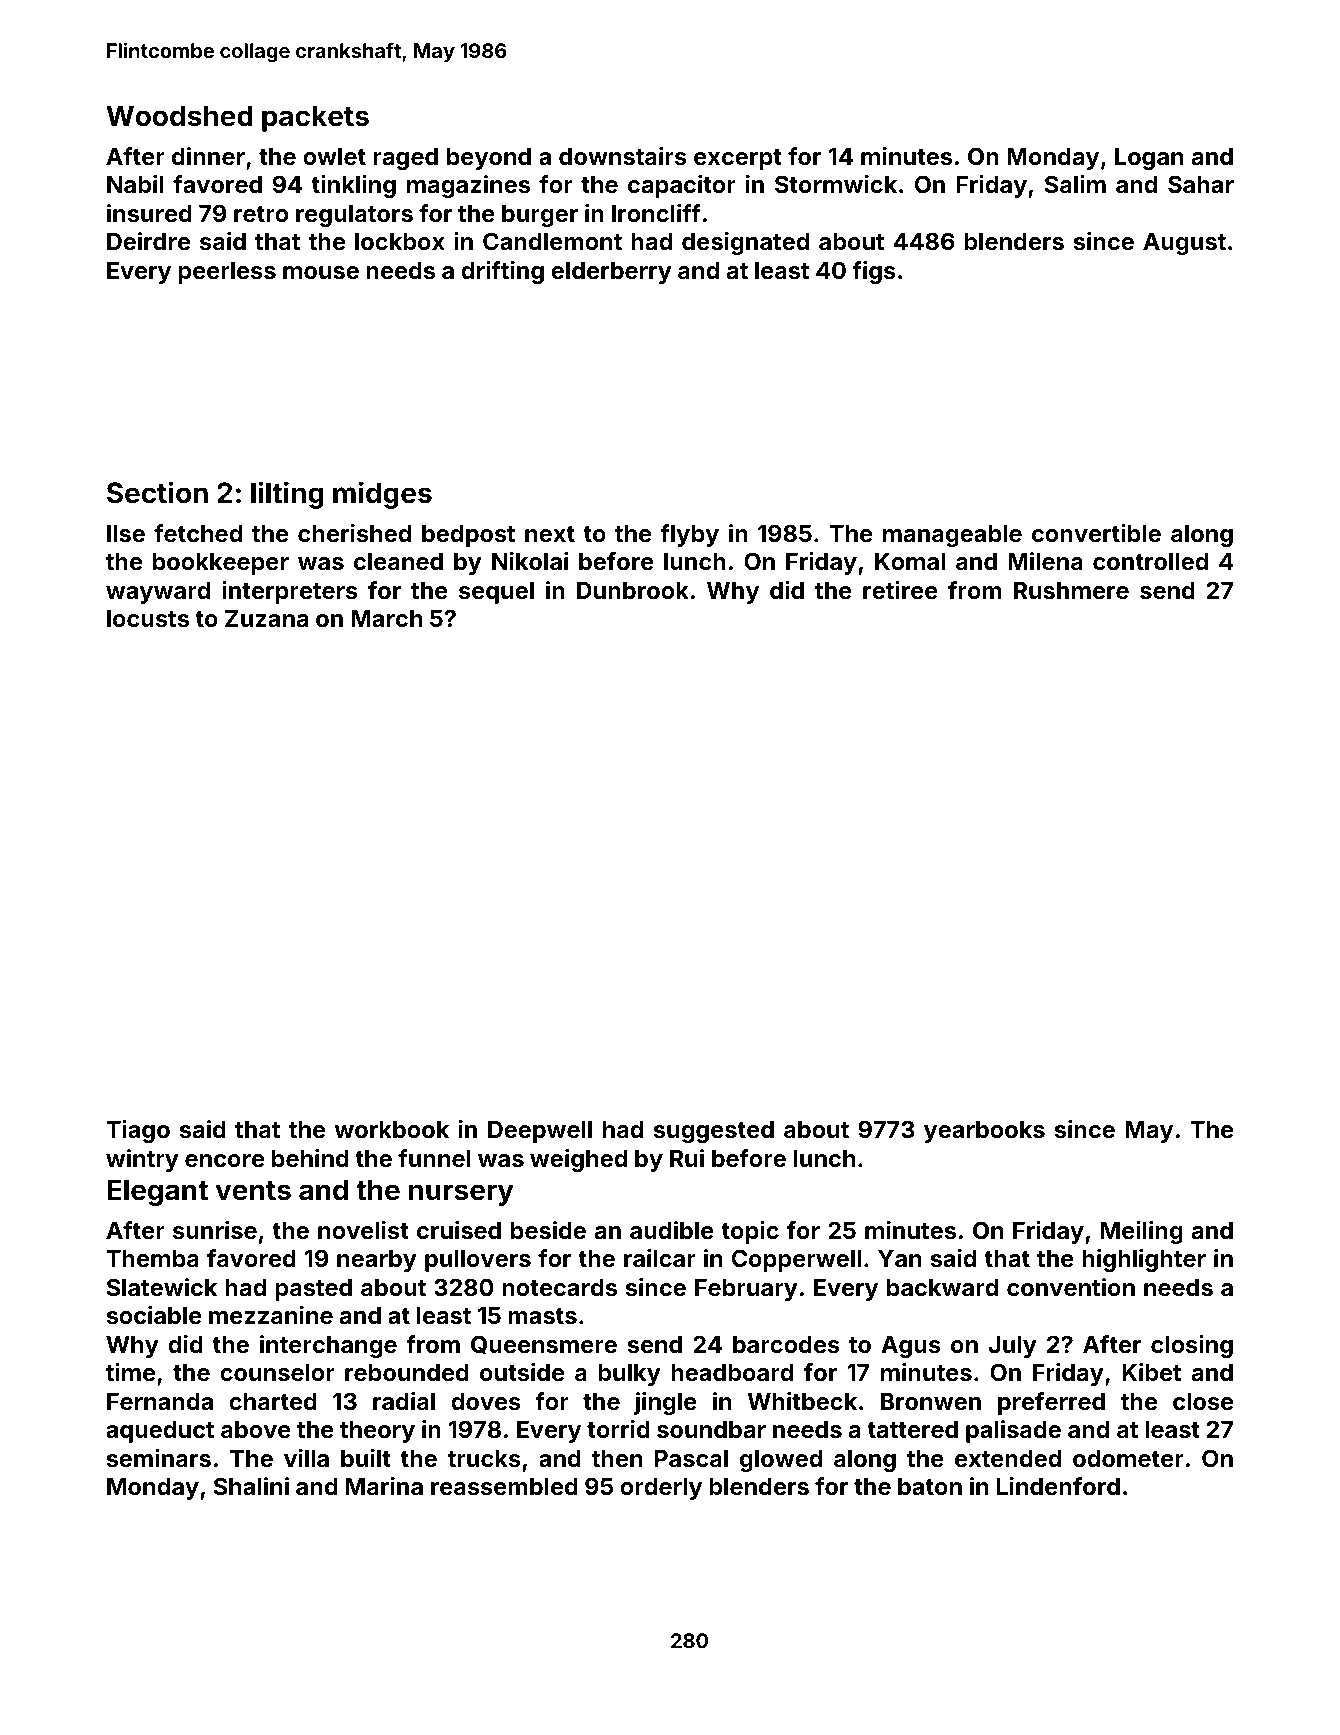 The image size is (1340, 1735). Describe the element at coordinates (899, 1259) in the document. I see `Yan` at that location.
